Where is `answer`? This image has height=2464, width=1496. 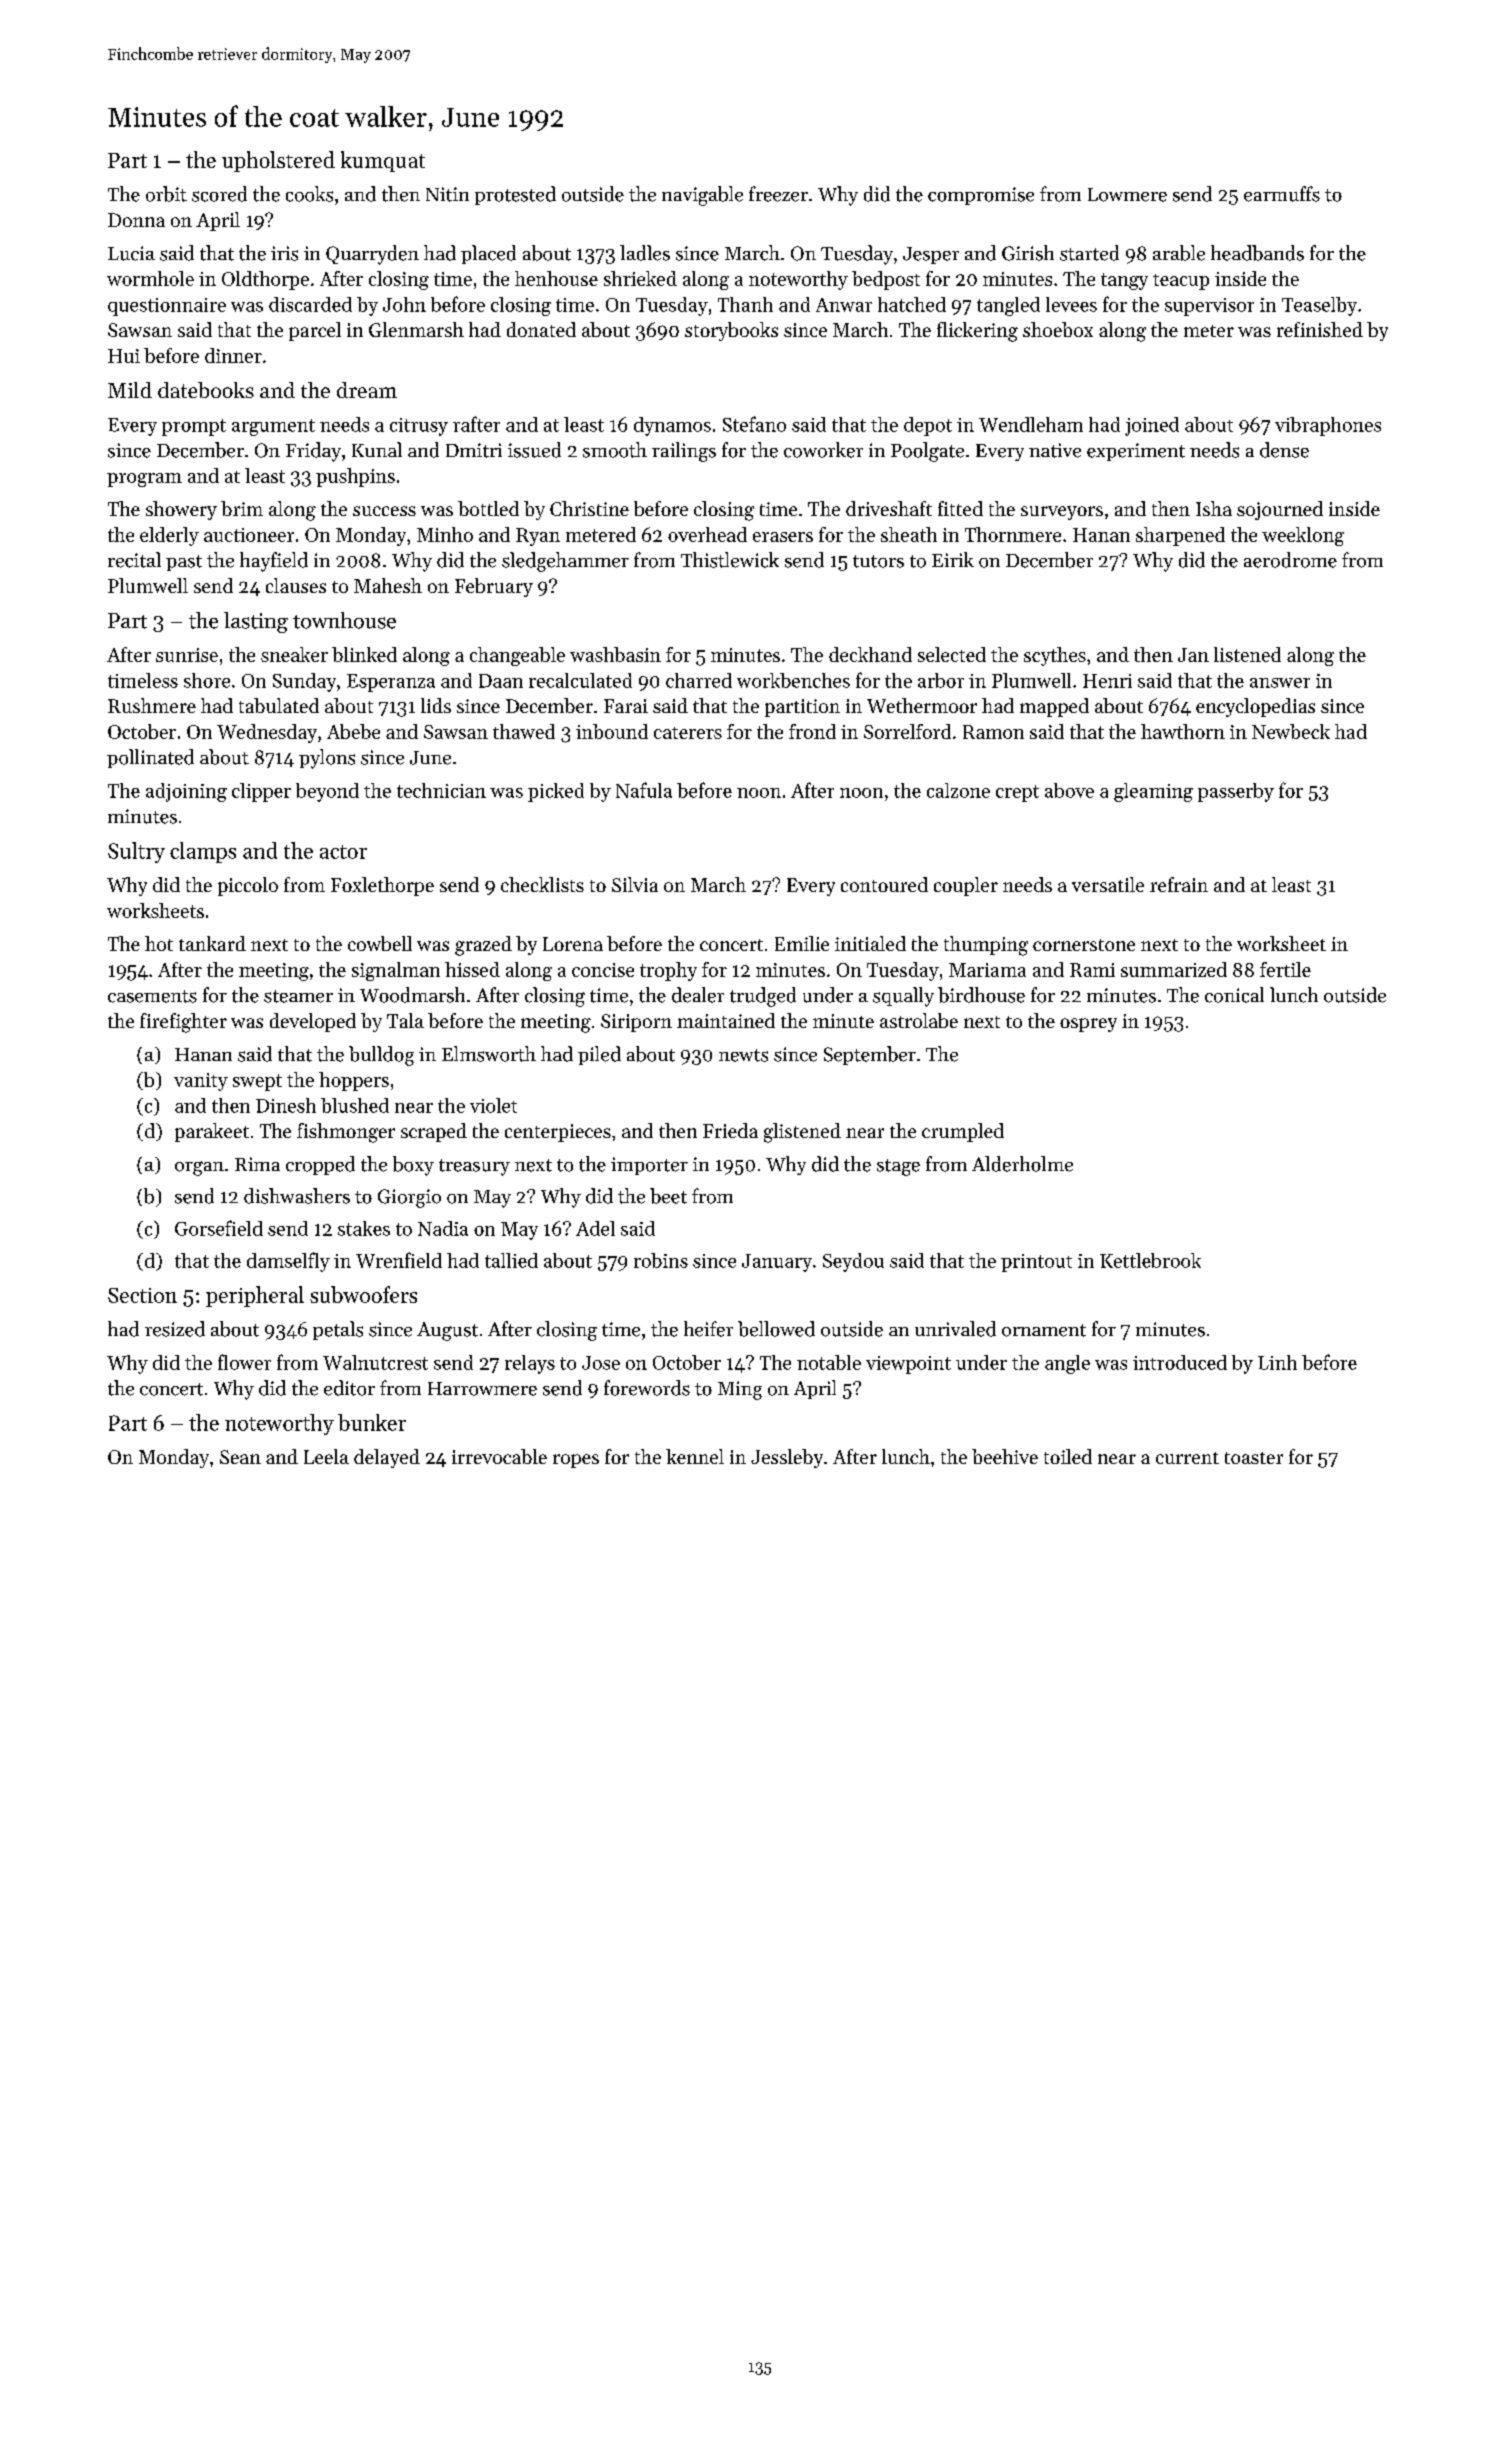
answer is located at coordinates (1280, 683).
